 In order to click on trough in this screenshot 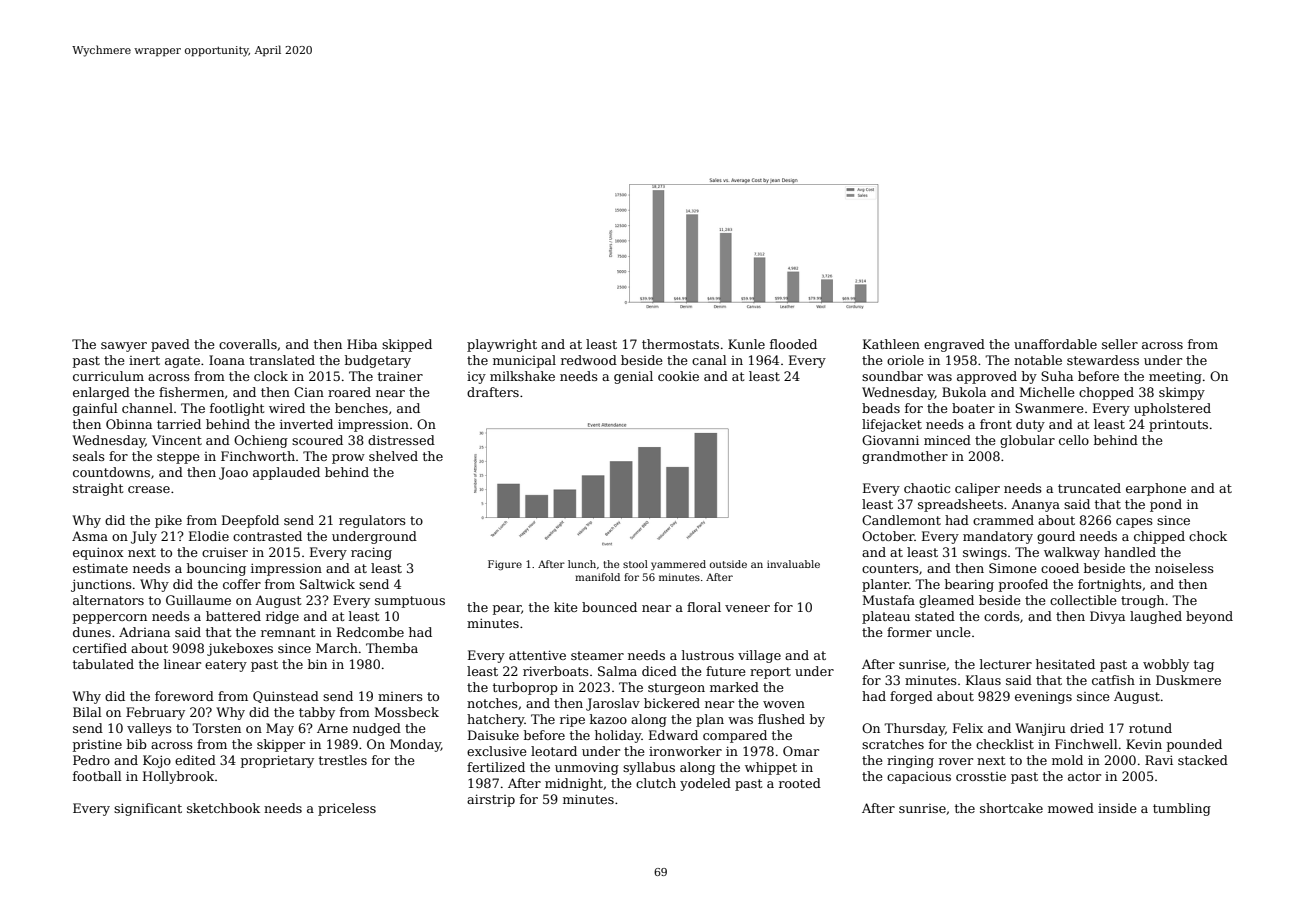, I will do `click(1142, 601)`.
